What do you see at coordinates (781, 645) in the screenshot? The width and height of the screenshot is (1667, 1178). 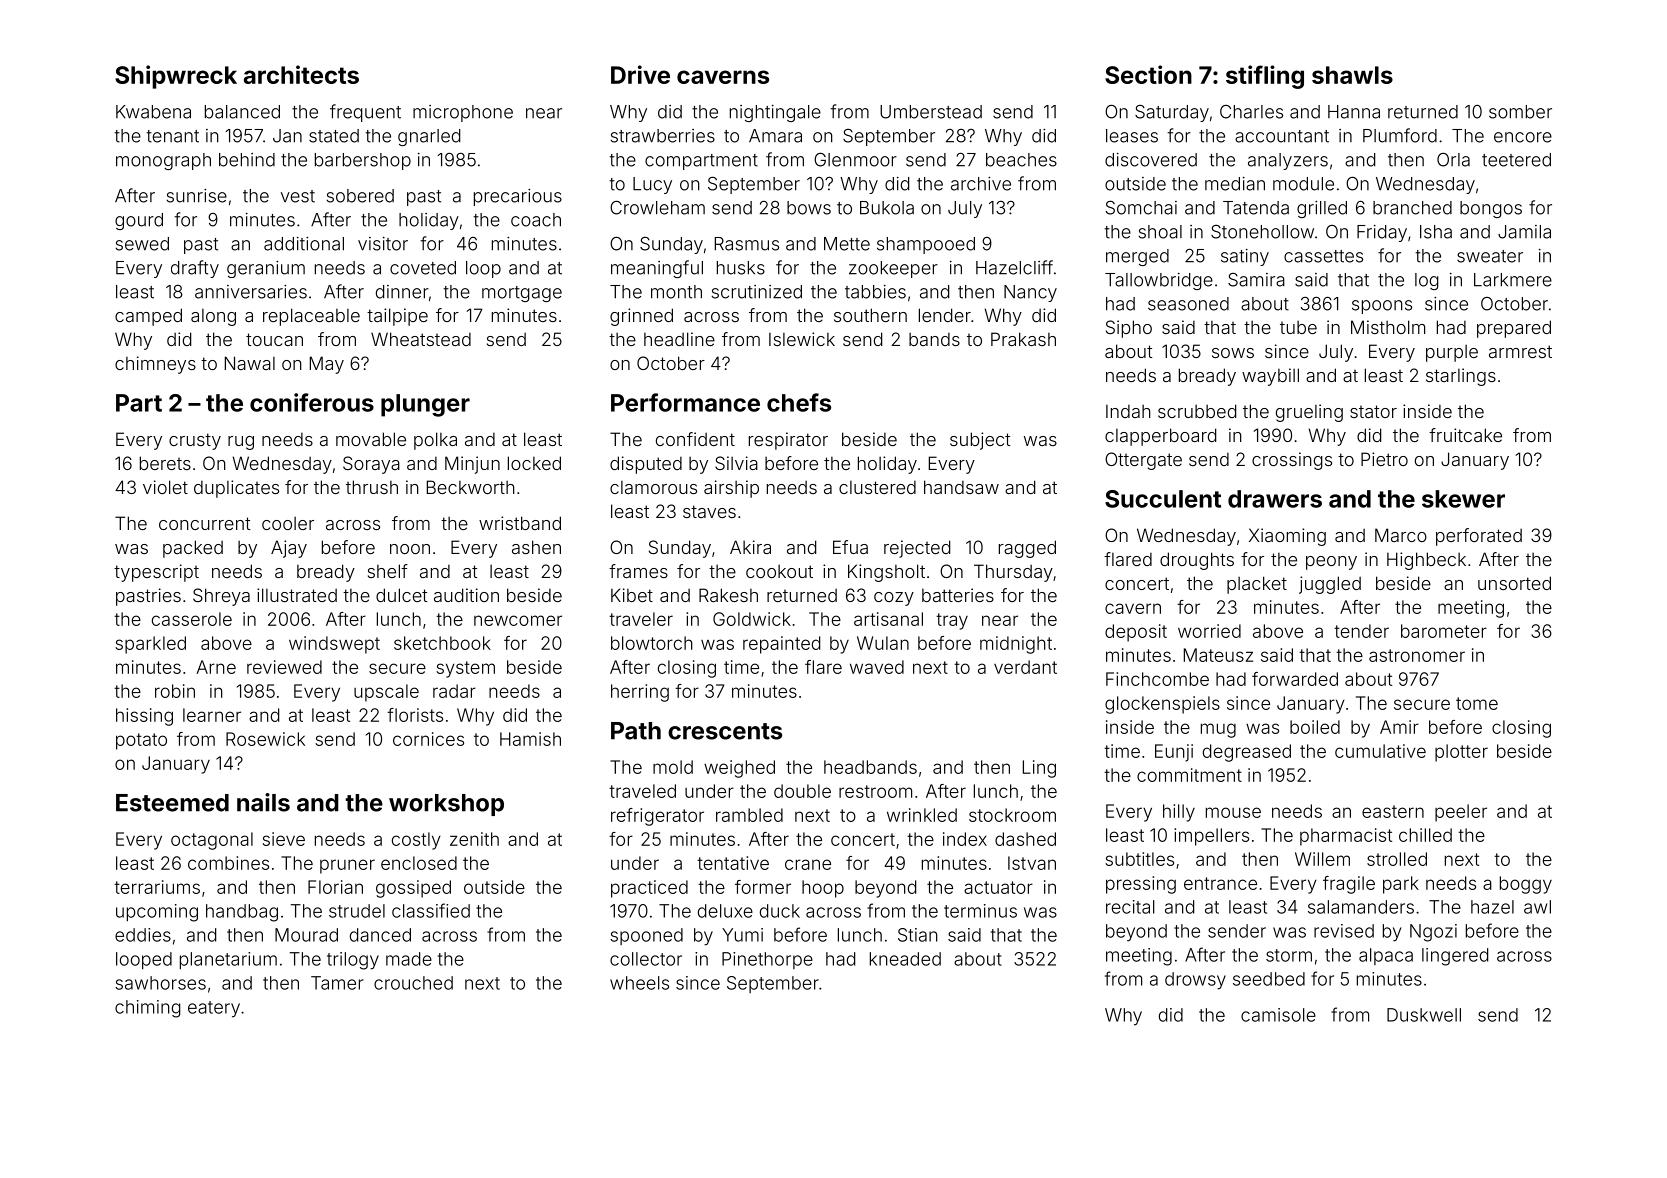 I see `repainted` at bounding box center [781, 645].
